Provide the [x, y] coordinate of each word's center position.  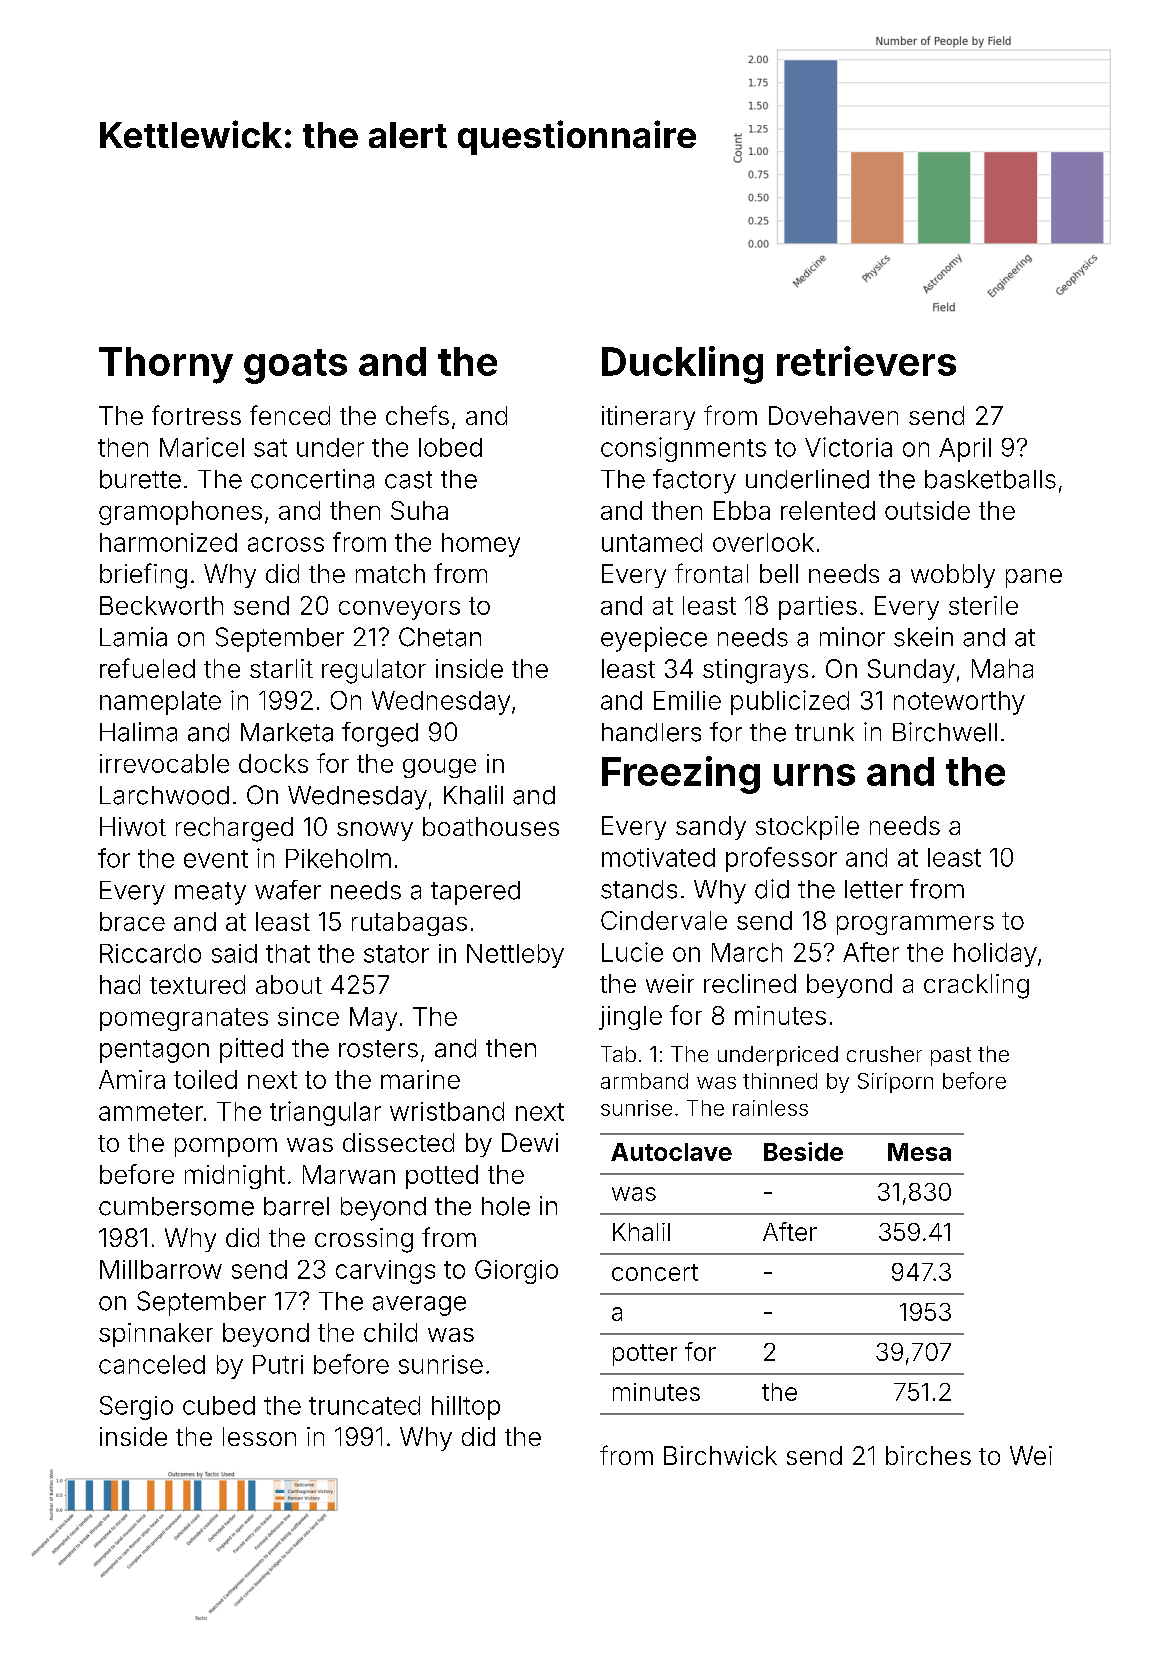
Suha [419, 510]
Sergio [136, 1408]
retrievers [866, 361]
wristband [447, 1111]
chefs [417, 415]
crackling [976, 986]
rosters [378, 1049]
